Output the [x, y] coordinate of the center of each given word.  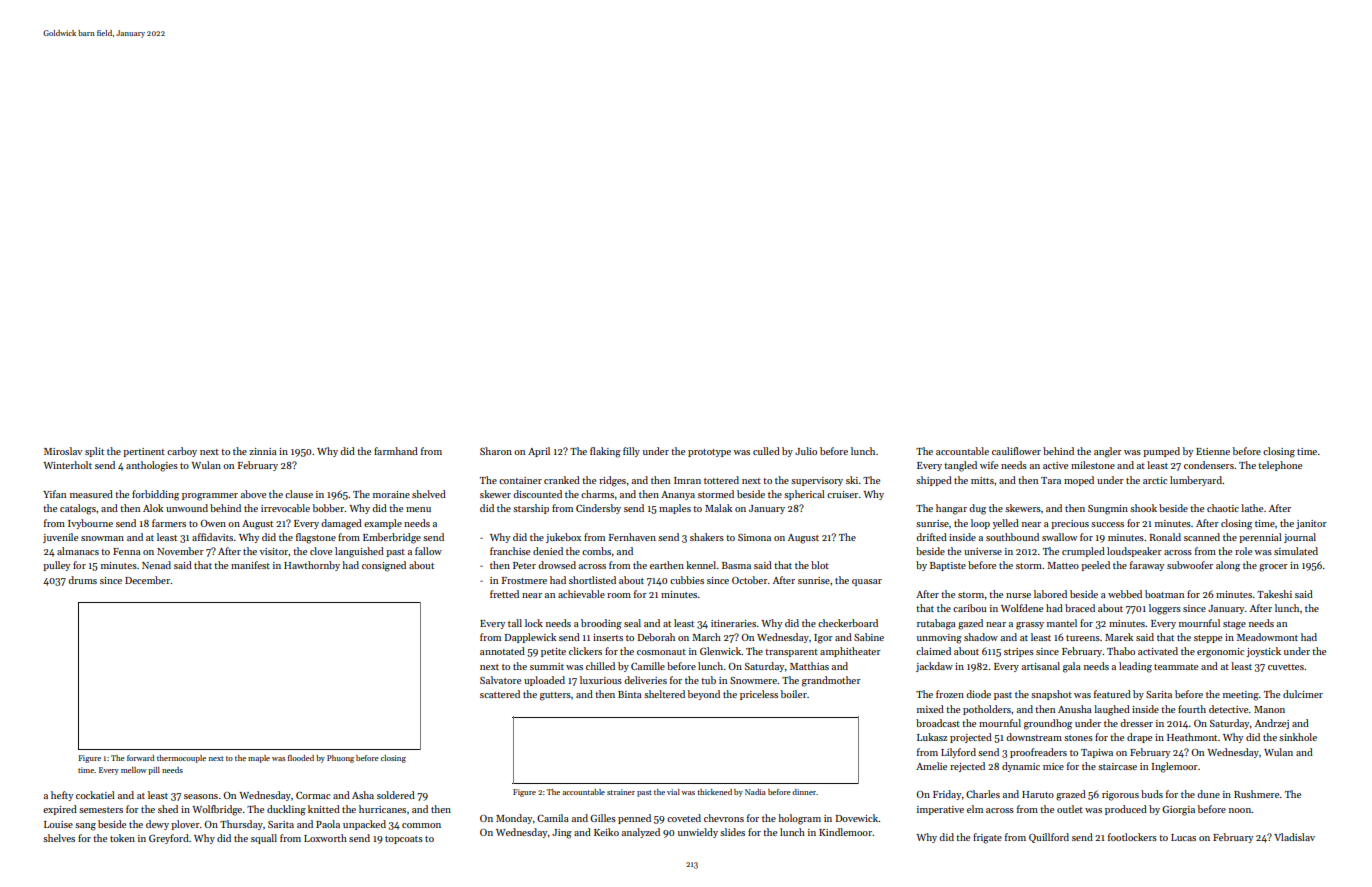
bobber [328, 508]
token [122, 838]
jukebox [563, 538]
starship [531, 509]
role [1243, 551]
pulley [56, 566]
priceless [759, 695]
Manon [1269, 709]
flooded [301, 758]
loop [980, 524]
